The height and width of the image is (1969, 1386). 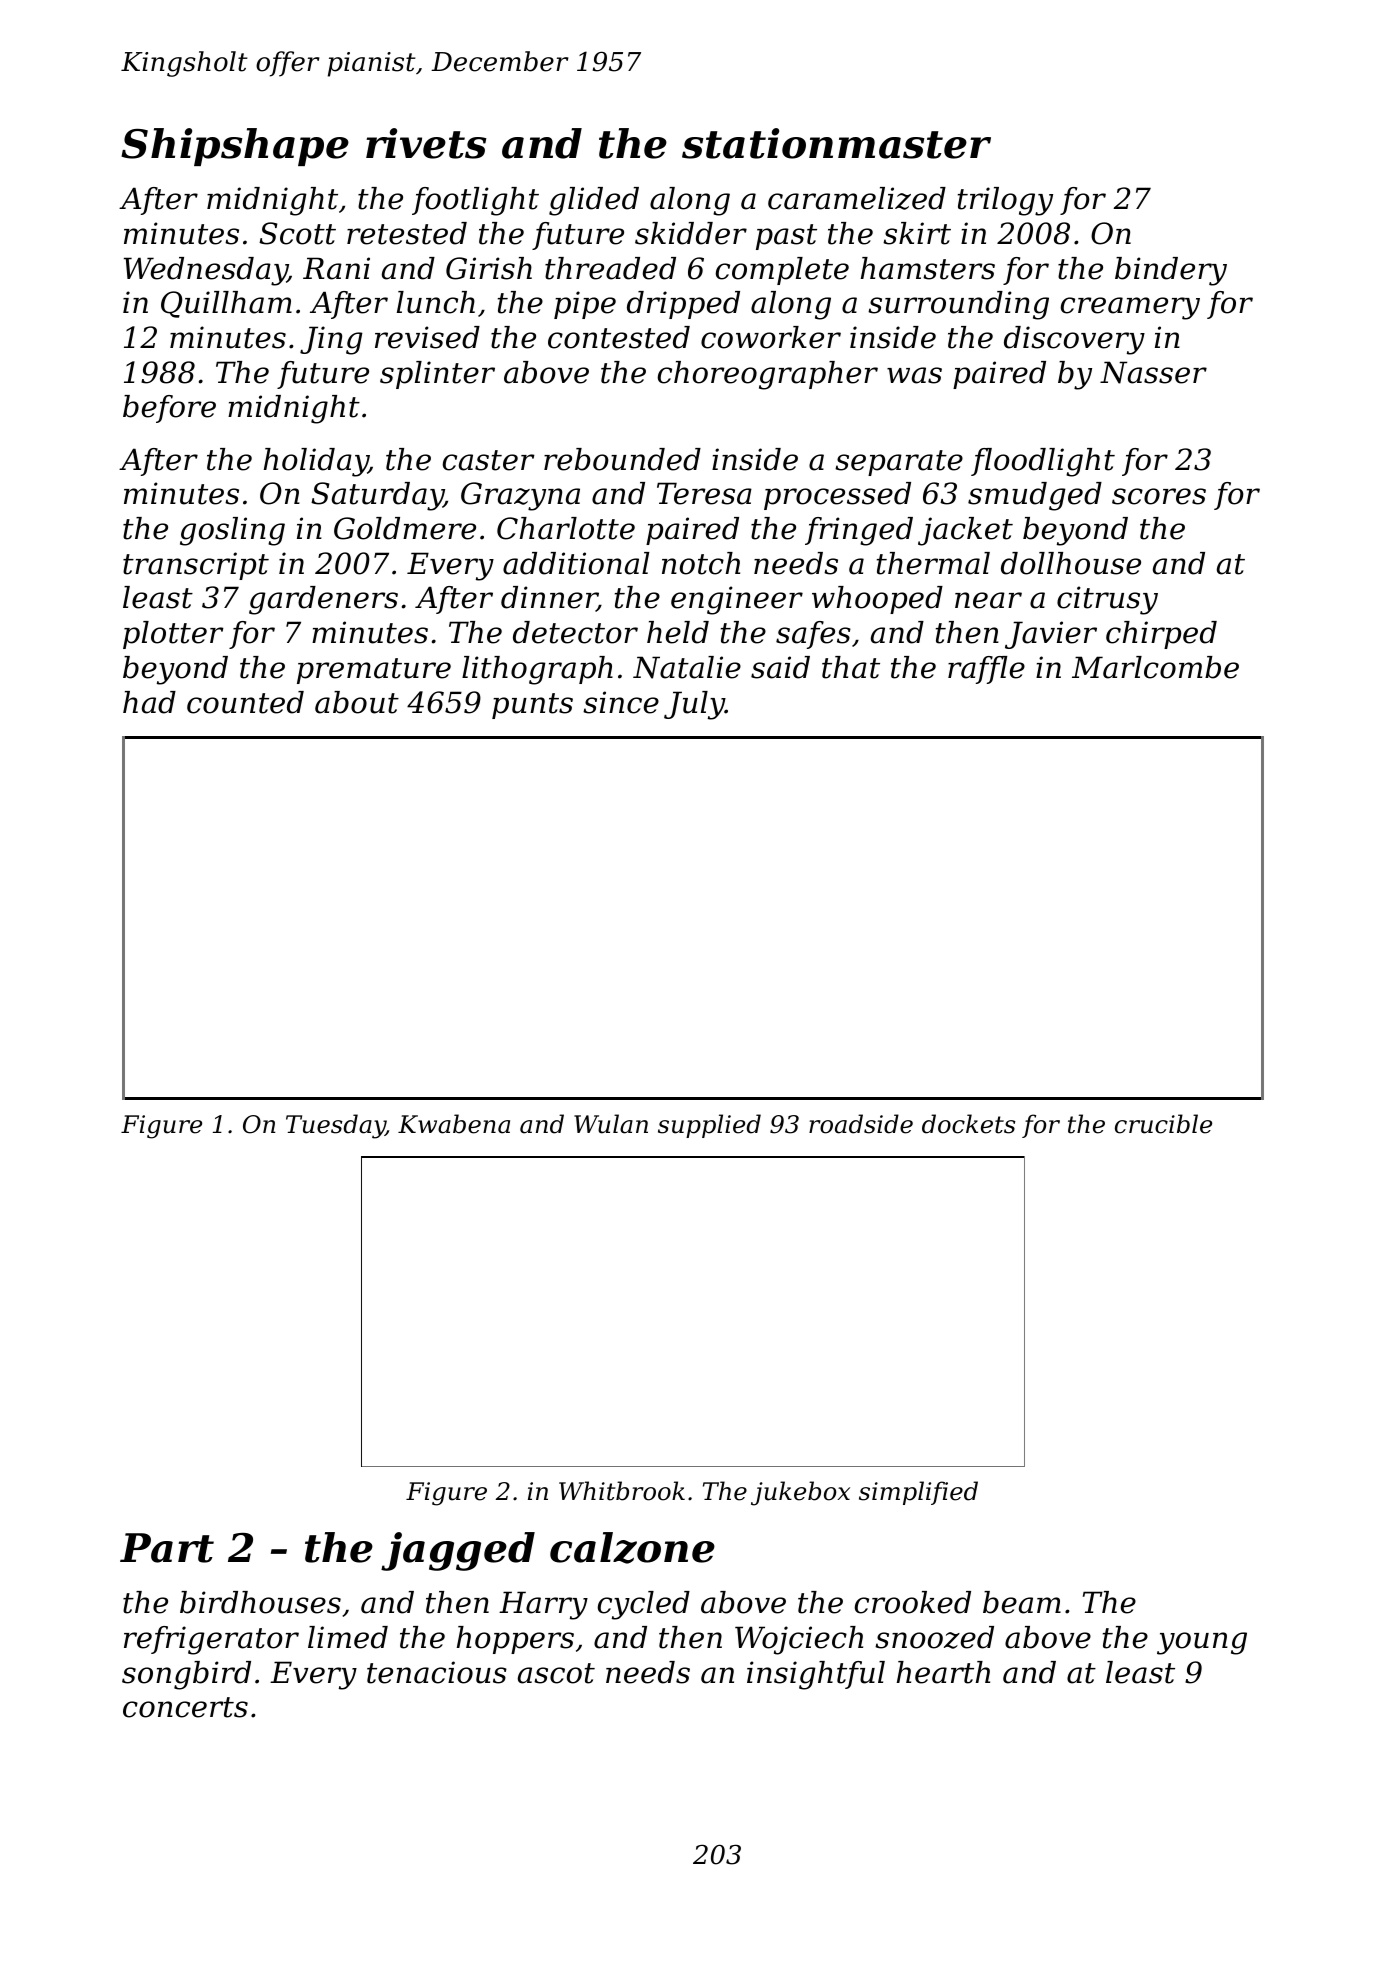 What do you see at coordinates (226, 304) in the image?
I see `Quillham` at bounding box center [226, 304].
